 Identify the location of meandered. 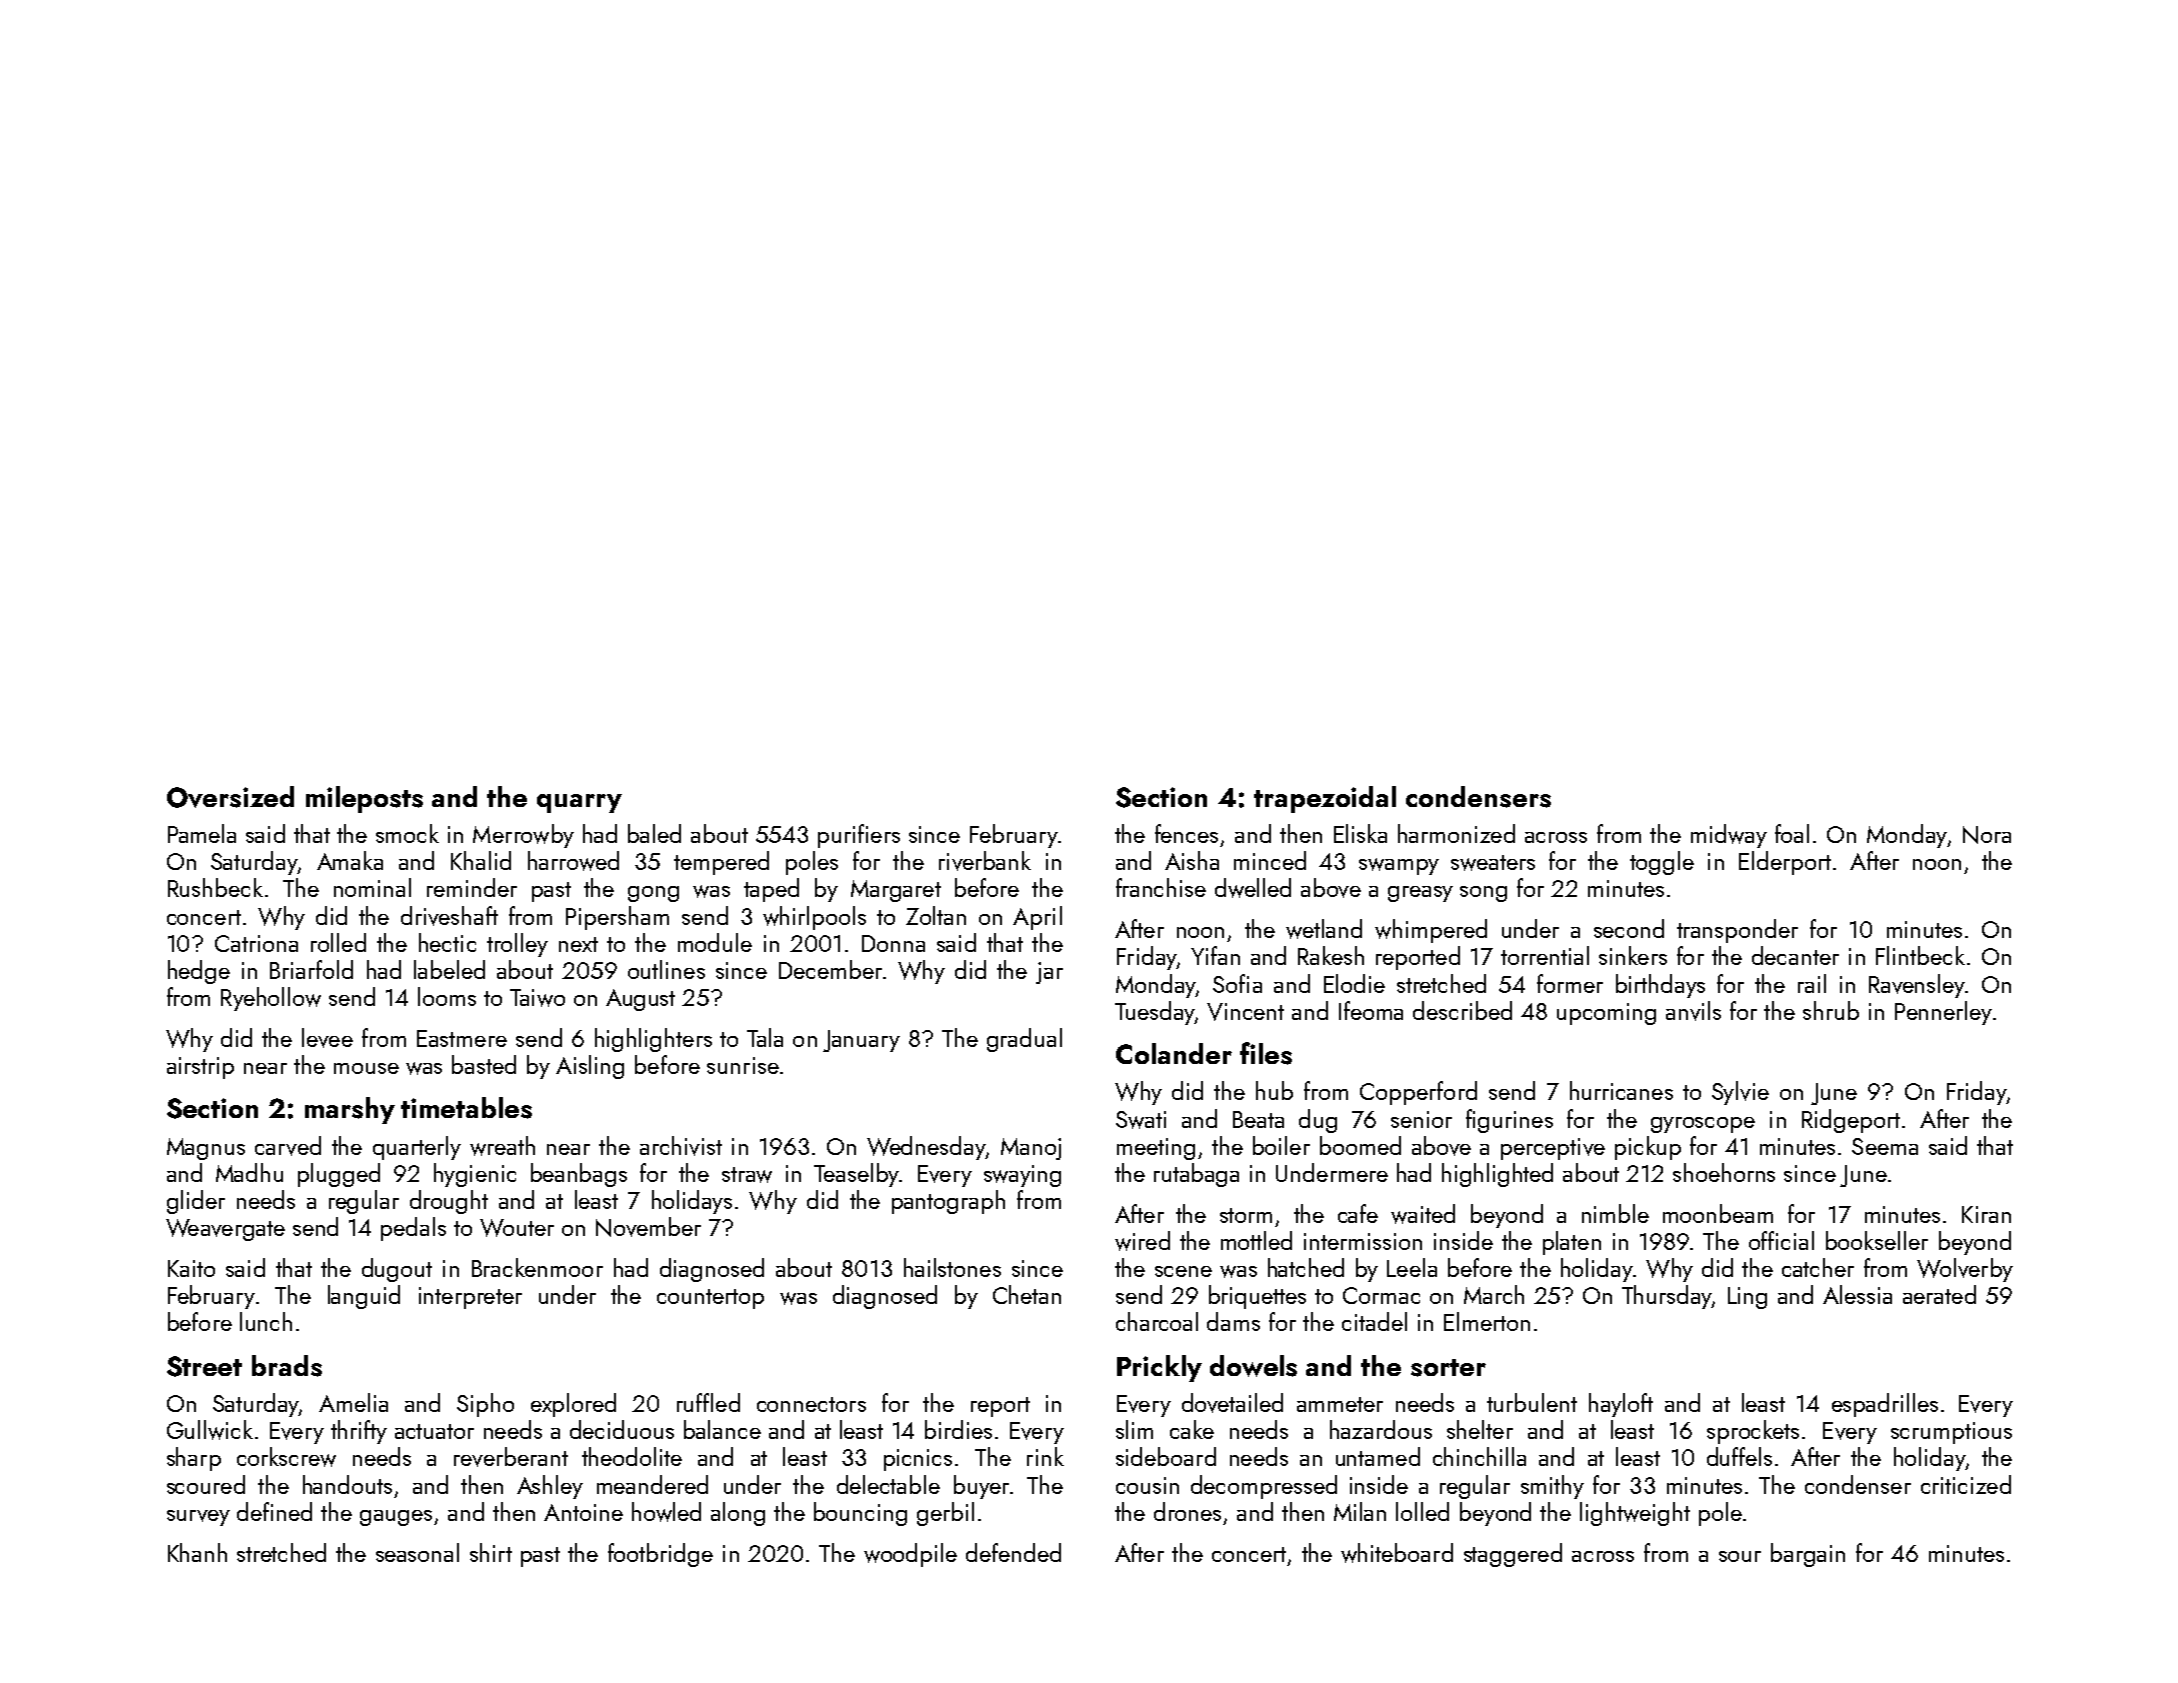
(652, 1484).
